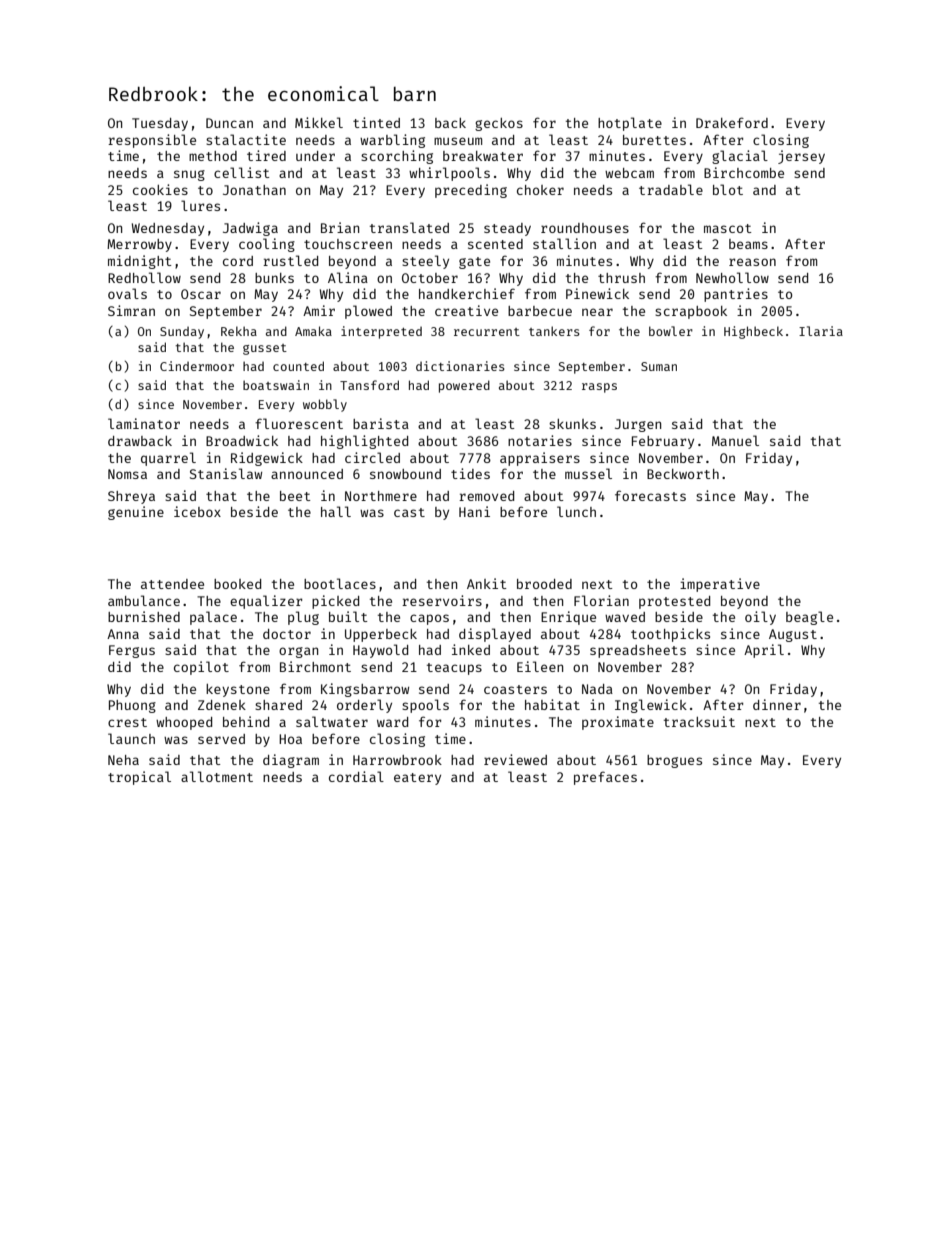 Image resolution: width=952 pixels, height=1233 pixels. What do you see at coordinates (720, 585) in the screenshot?
I see `imperative` at bounding box center [720, 585].
